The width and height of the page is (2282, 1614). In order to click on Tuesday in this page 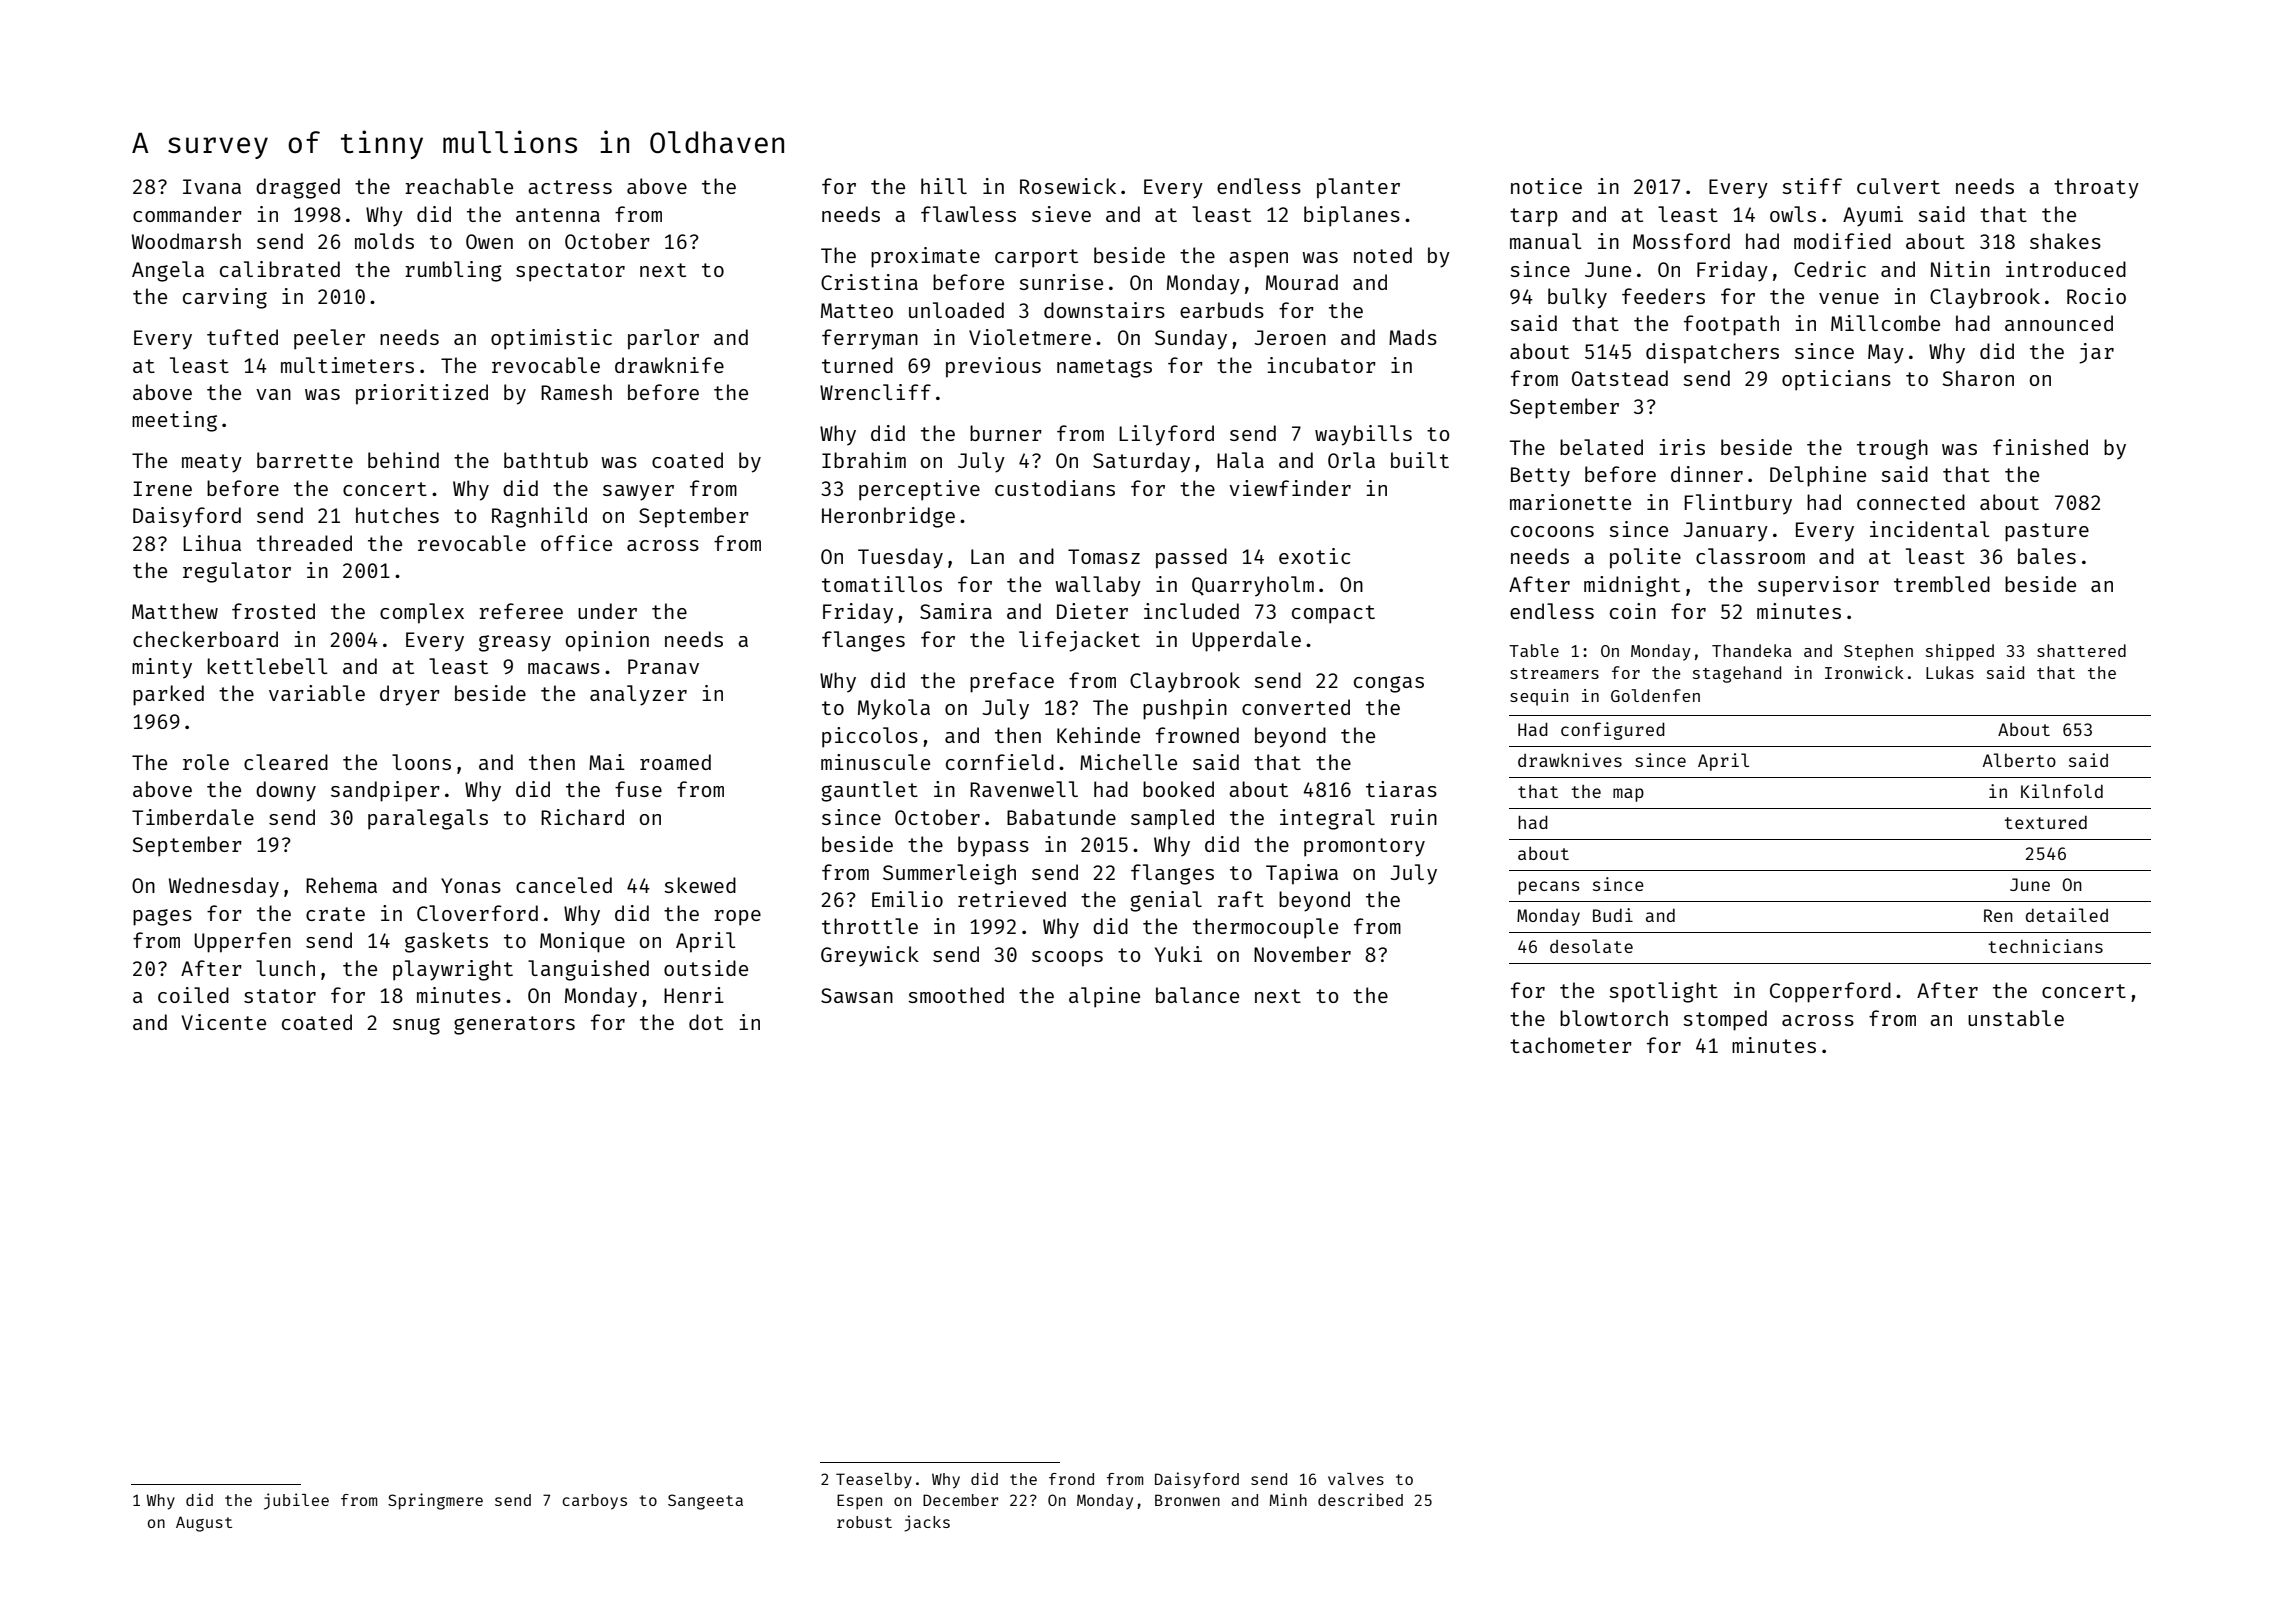, I will do `click(900, 558)`.
